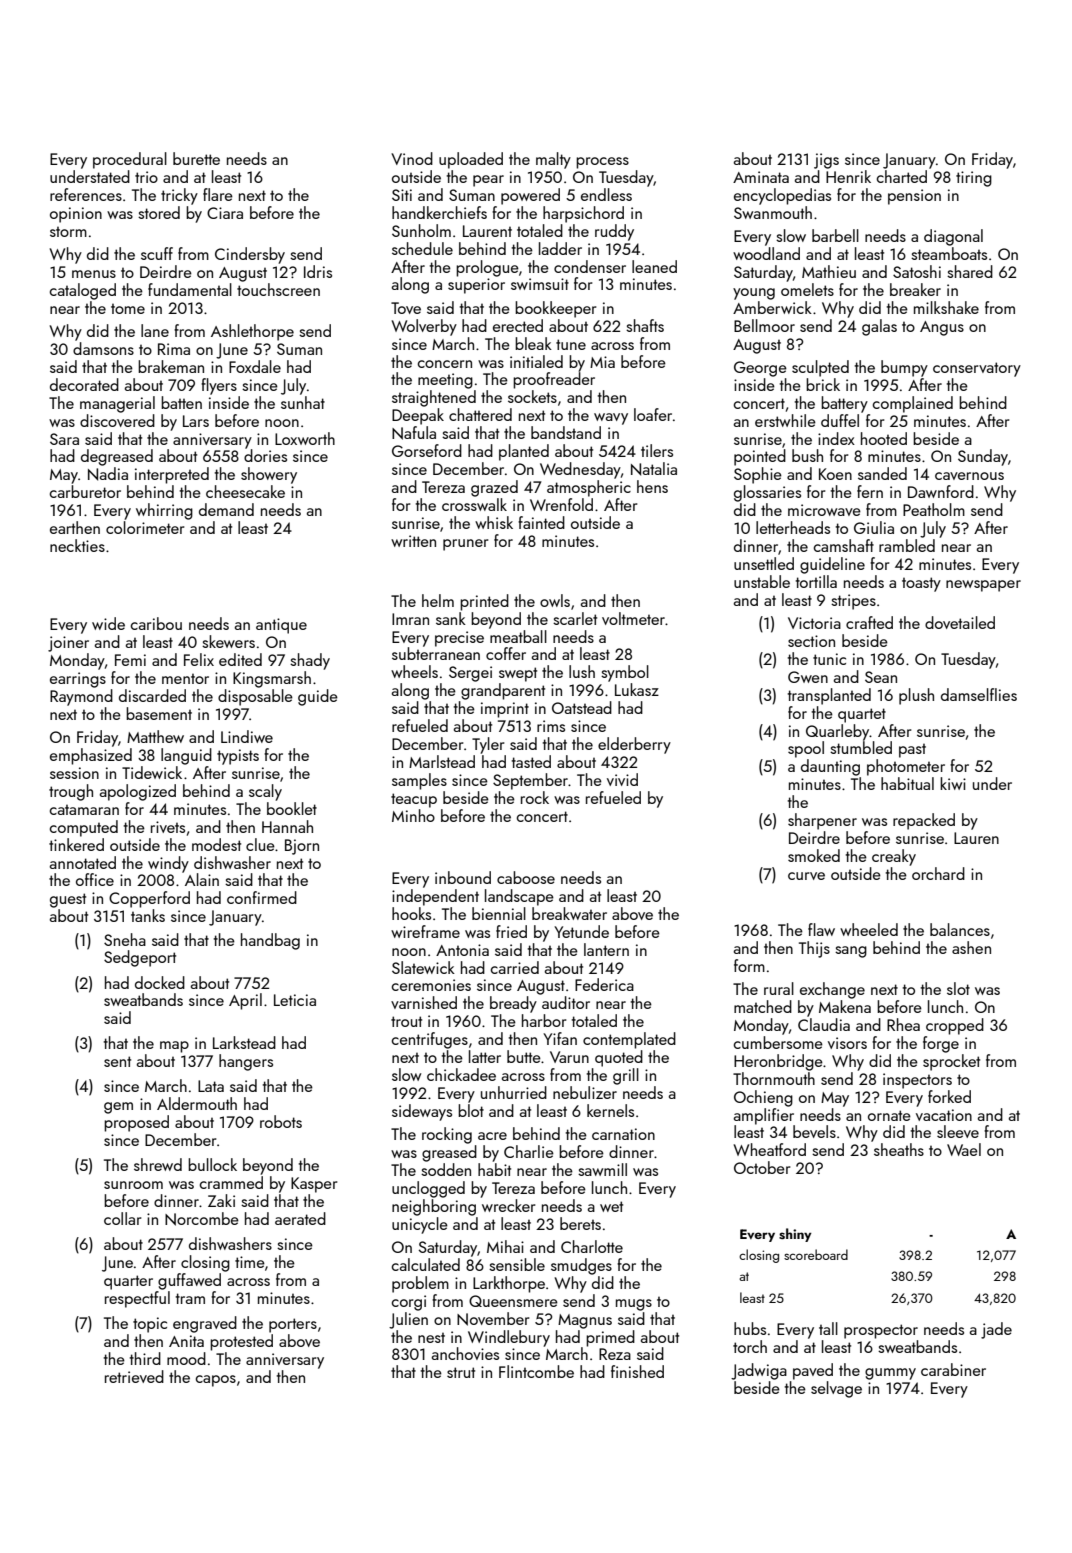 The height and width of the image is (1553, 1072). I want to click on exchange, so click(832, 990).
